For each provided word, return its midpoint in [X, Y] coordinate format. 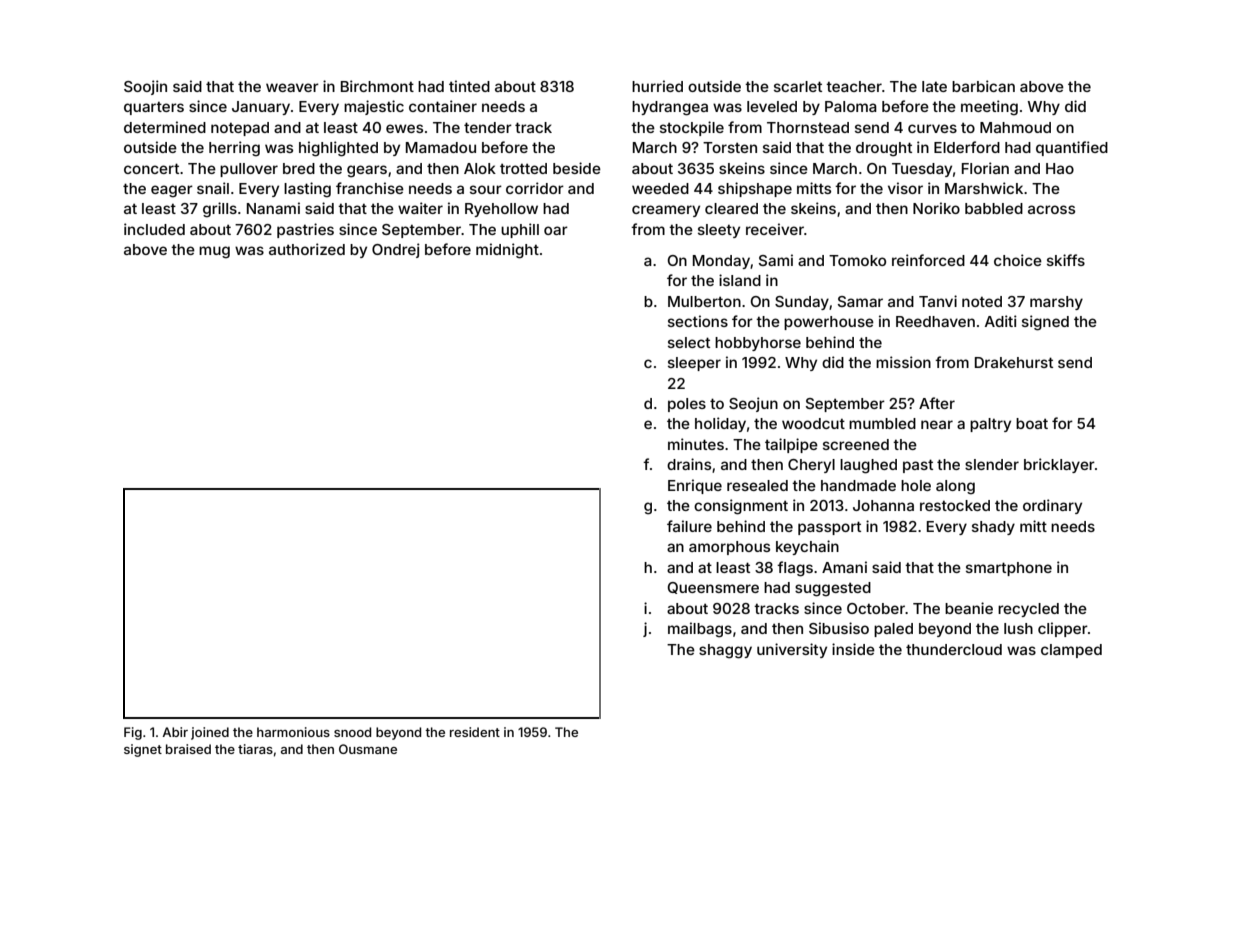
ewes [404, 128]
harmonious [293, 732]
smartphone [1009, 569]
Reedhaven [935, 321]
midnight [507, 251]
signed [1045, 323]
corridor [535, 188]
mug [214, 252]
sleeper [694, 364]
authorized [307, 249]
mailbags [700, 630]
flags [795, 569]
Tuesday [922, 170]
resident [475, 732]
